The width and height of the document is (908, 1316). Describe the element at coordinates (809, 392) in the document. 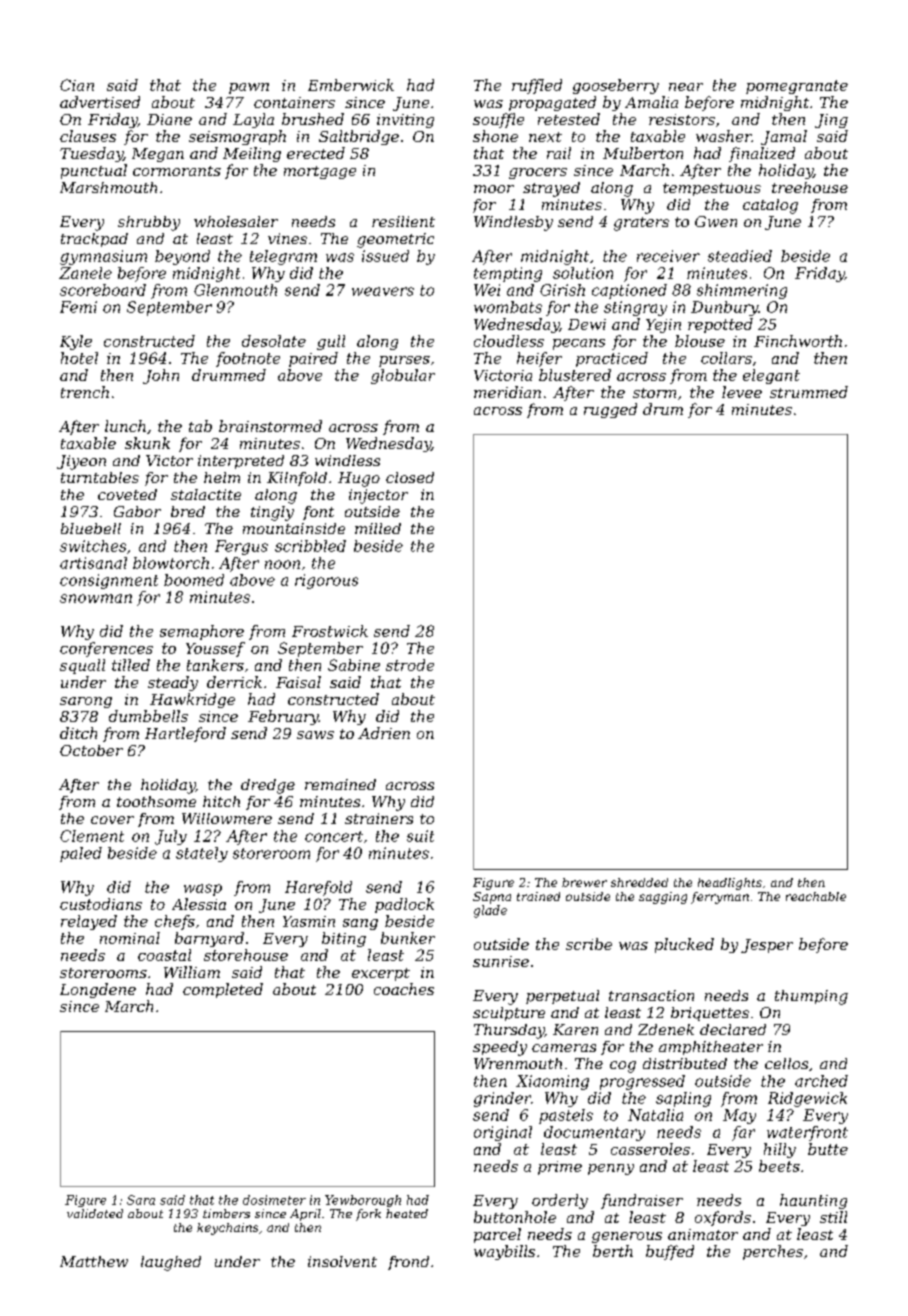

I see `strummed` at that location.
